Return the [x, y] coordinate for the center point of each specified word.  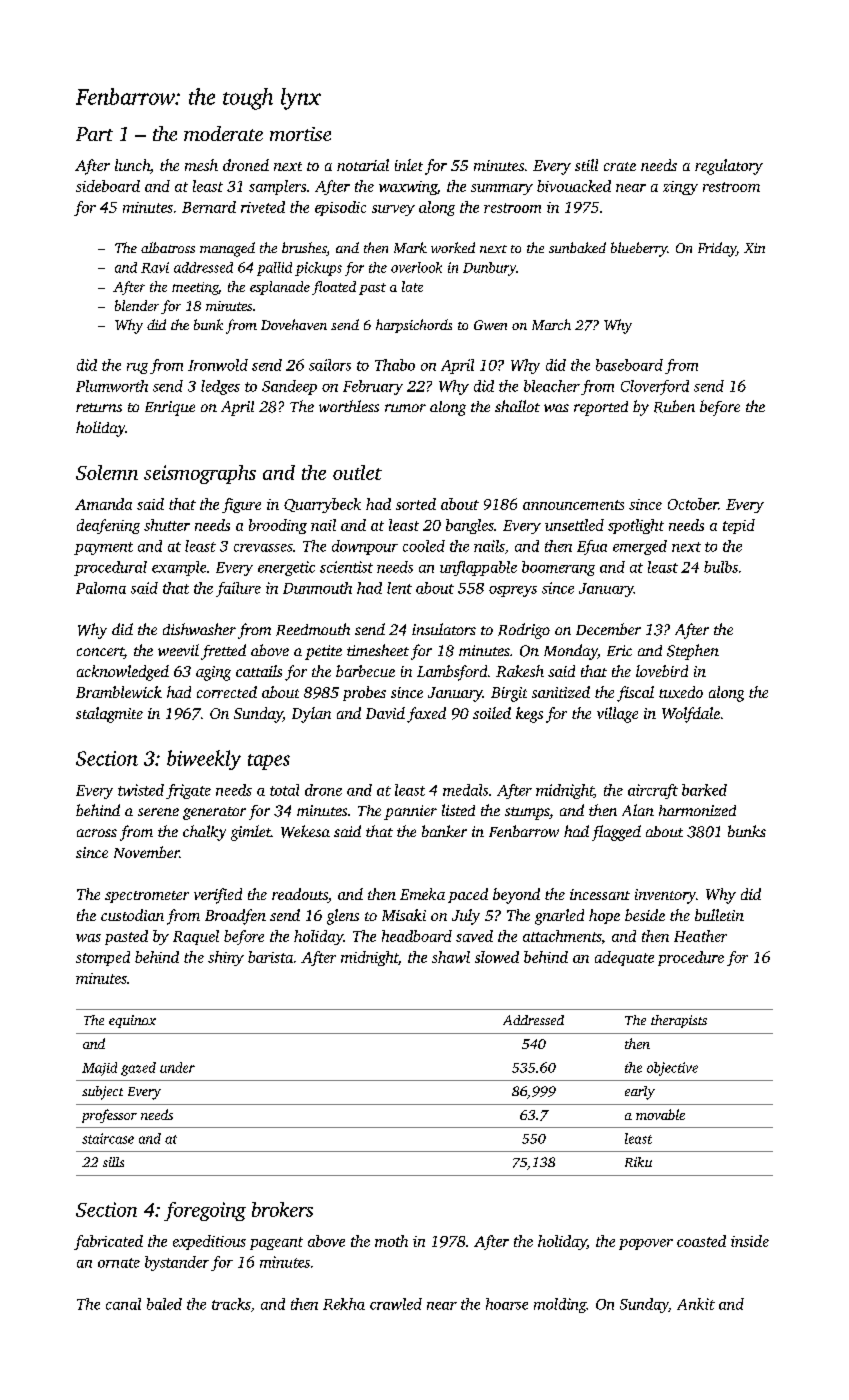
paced [468, 895]
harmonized [697, 810]
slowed [497, 957]
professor [109, 1116]
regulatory [729, 167]
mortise [300, 134]
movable [660, 1114]
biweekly [204, 760]
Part [94, 134]
